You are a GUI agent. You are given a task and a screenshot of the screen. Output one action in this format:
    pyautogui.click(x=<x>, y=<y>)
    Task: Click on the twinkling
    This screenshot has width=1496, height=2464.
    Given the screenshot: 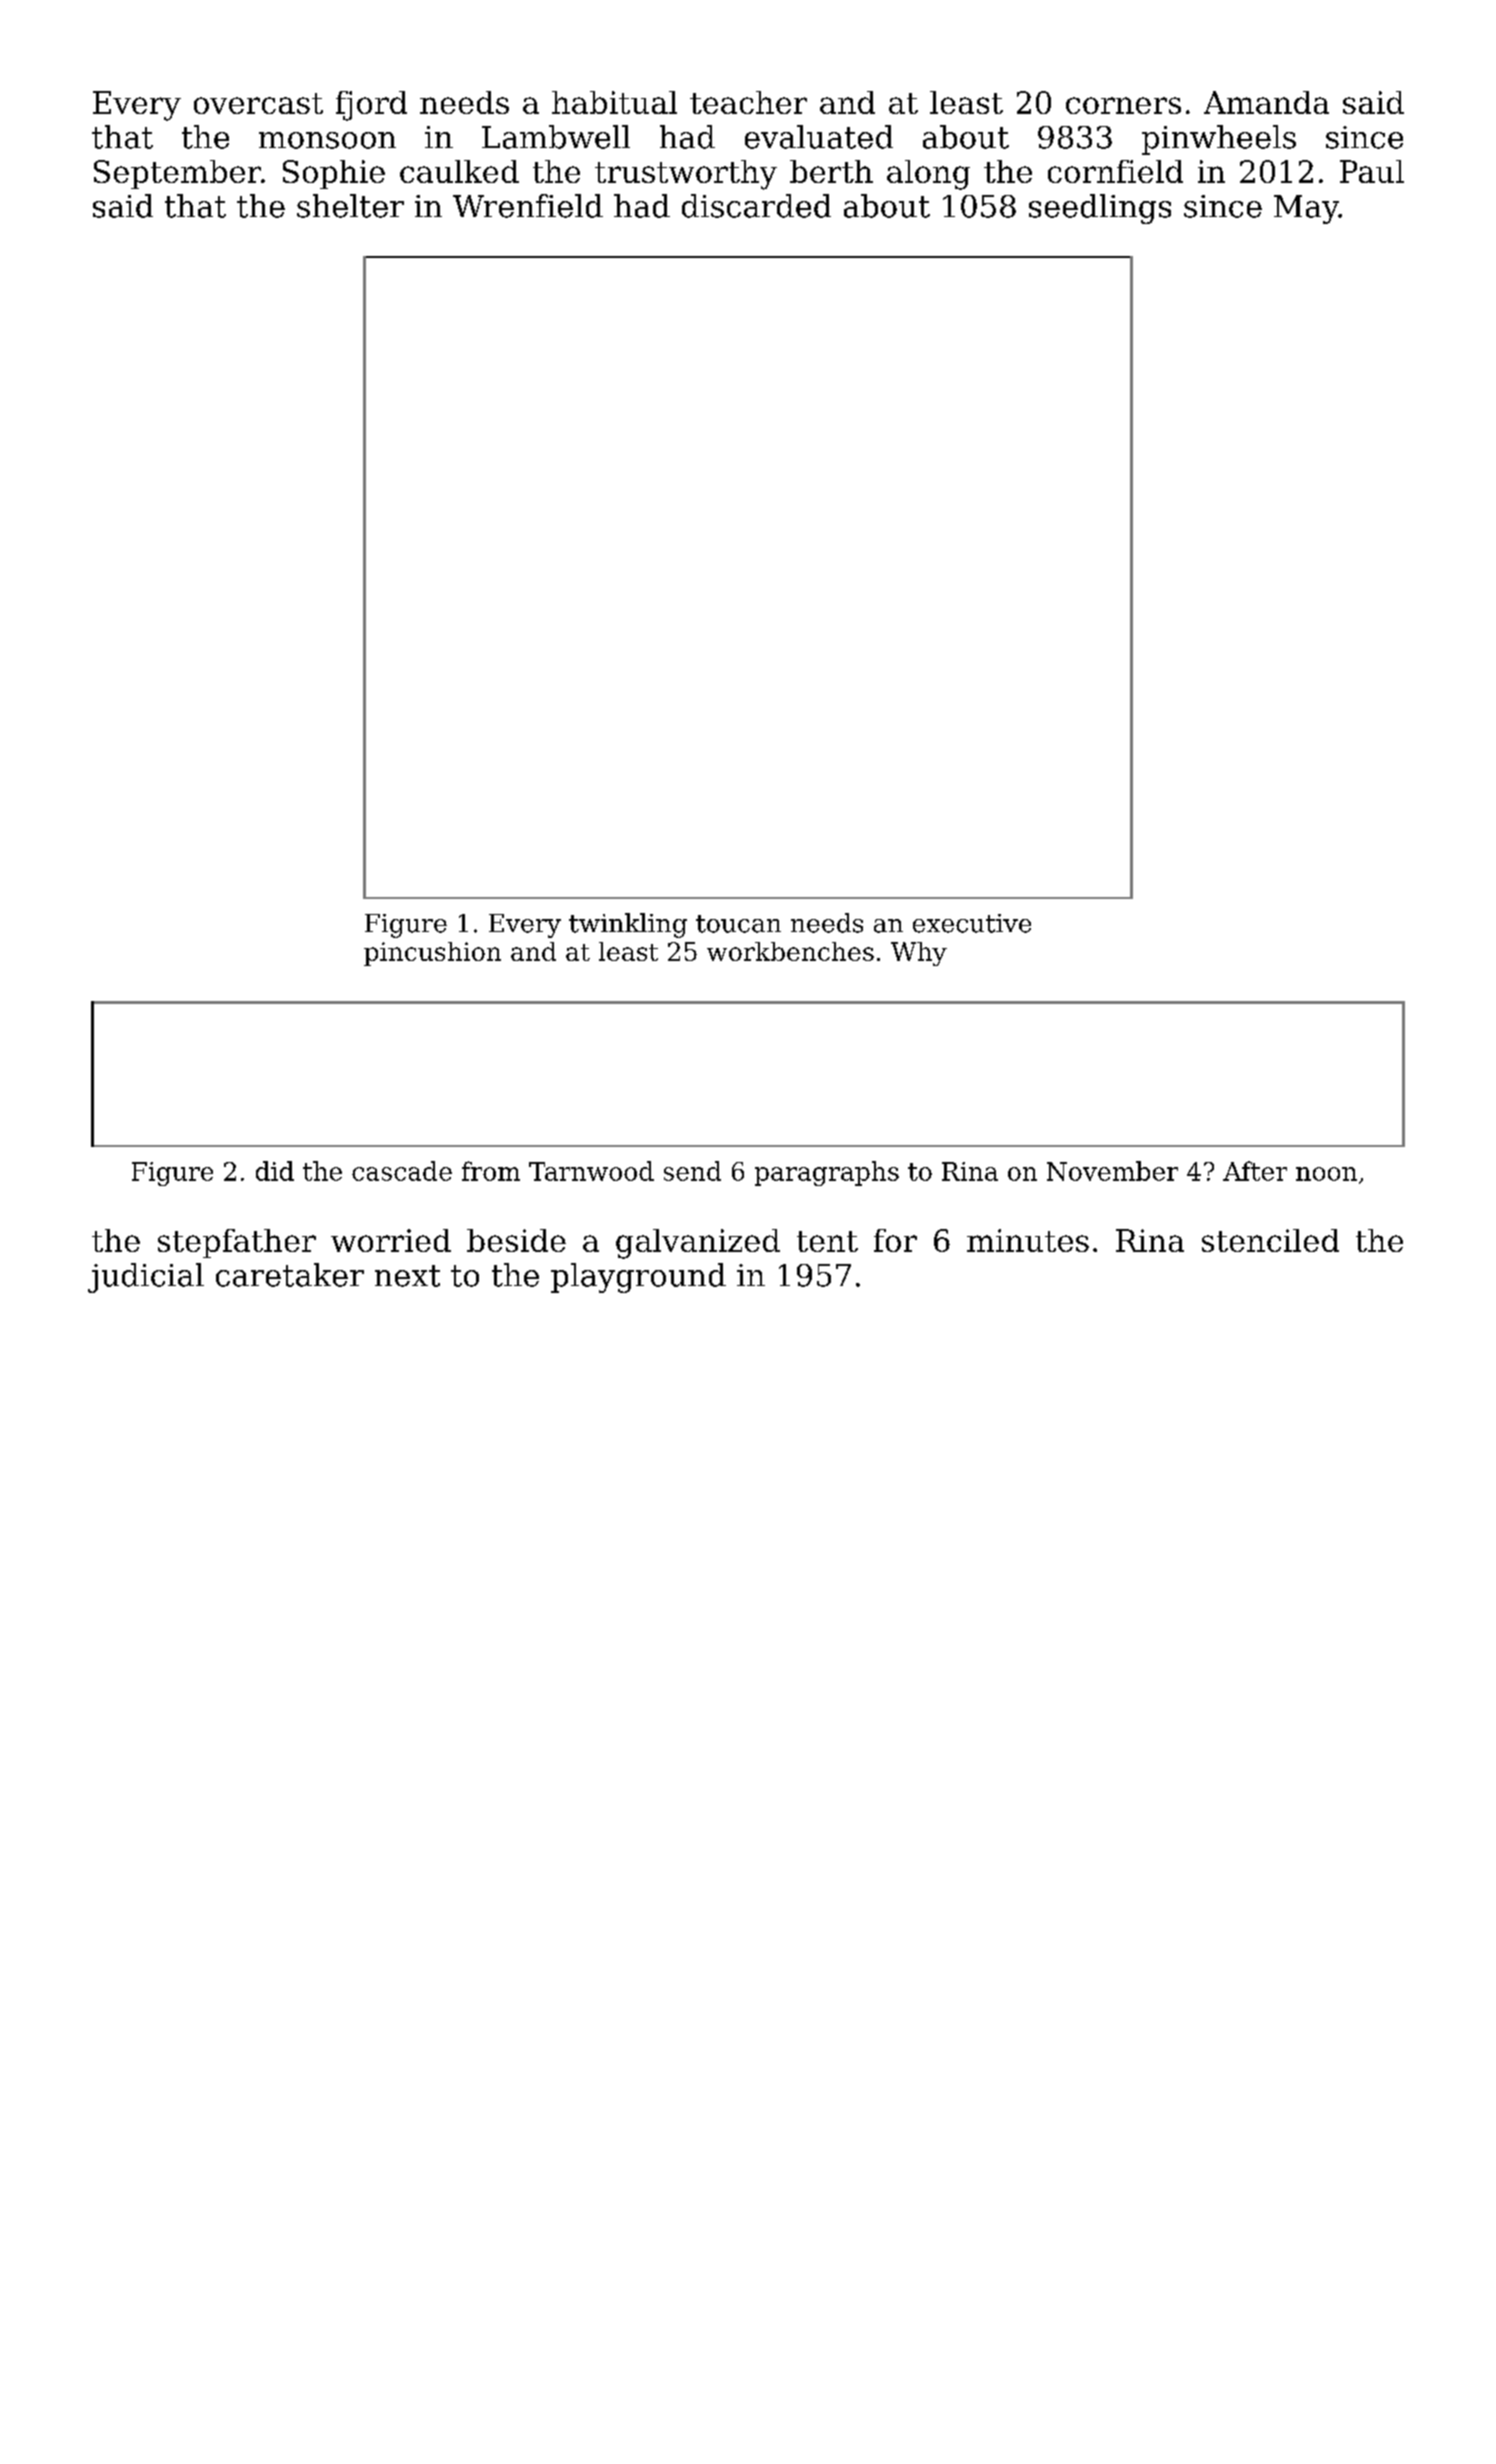 What is the action you would take?
    pyautogui.click(x=628, y=925)
